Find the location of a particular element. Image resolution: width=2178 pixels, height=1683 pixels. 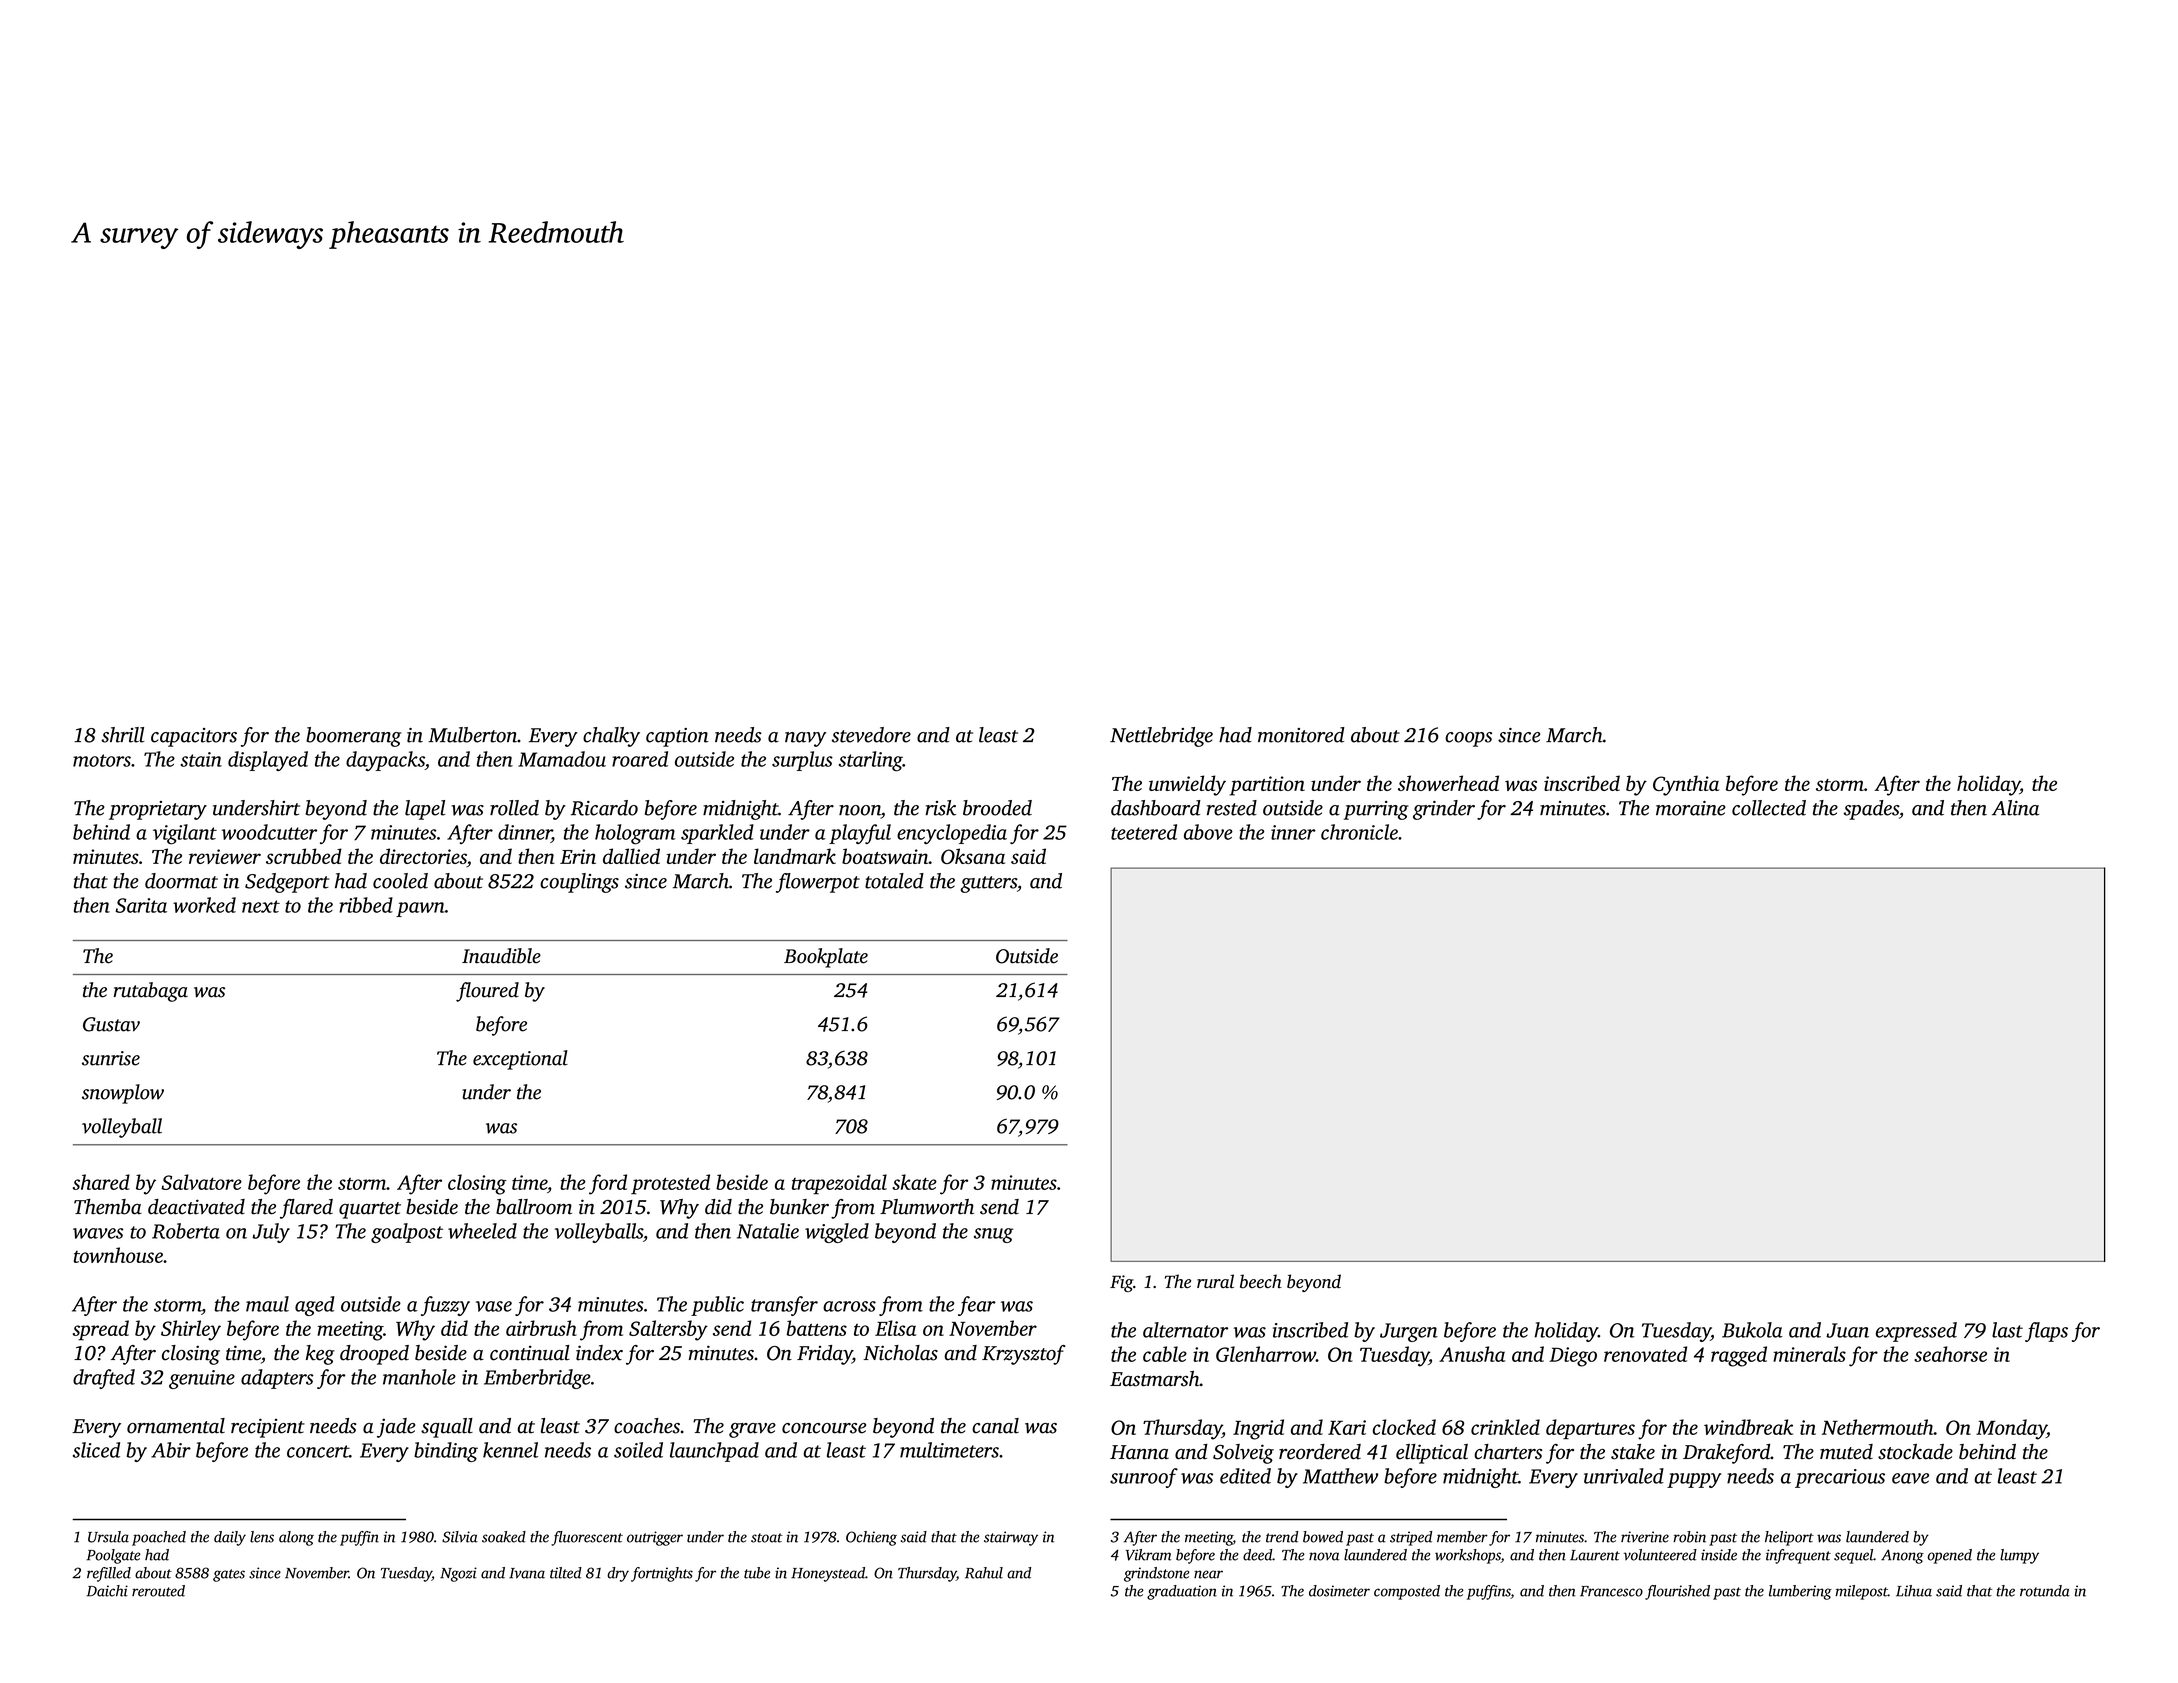

sliced is located at coordinates (96, 1450).
